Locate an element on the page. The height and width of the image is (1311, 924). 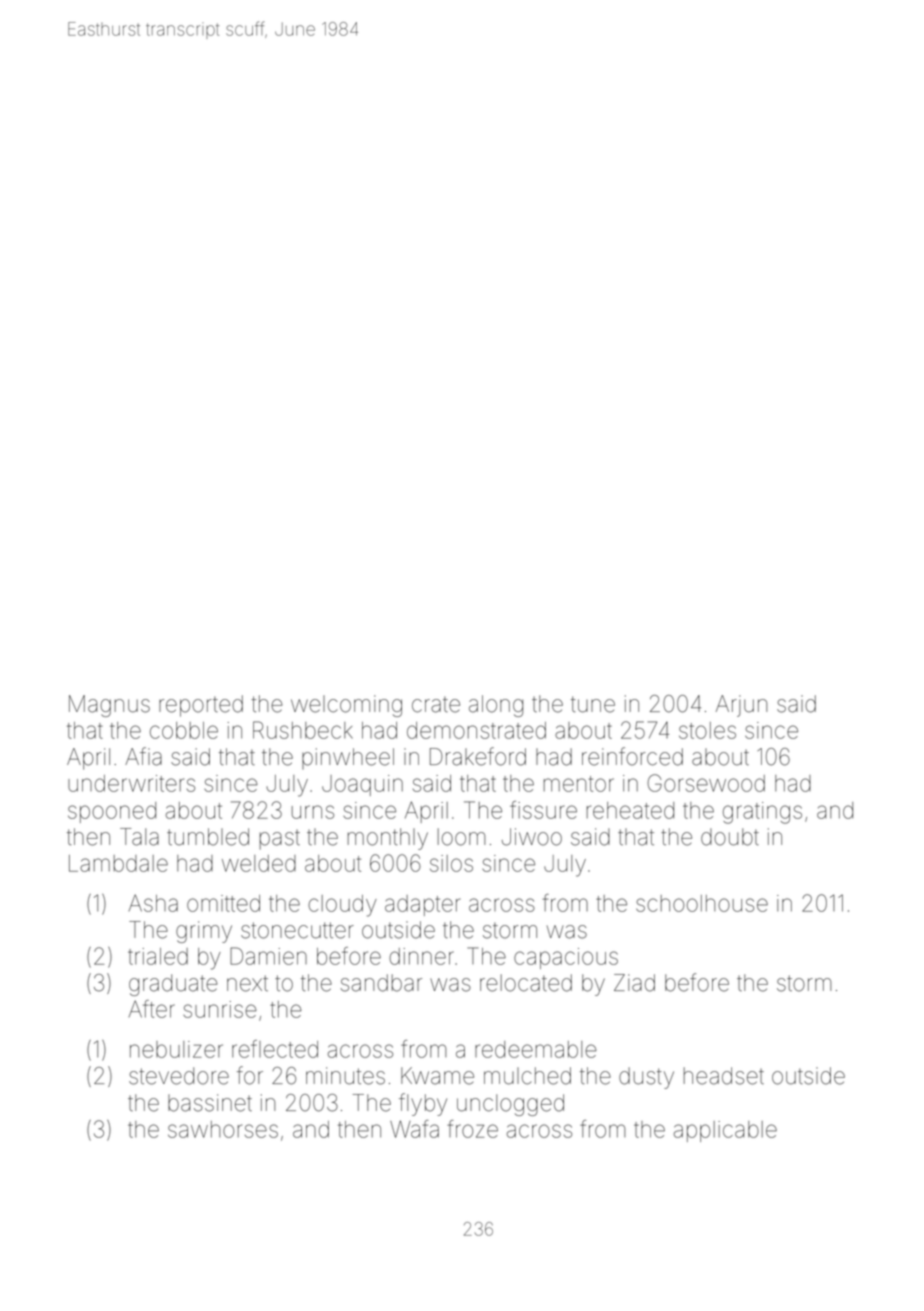
Joaquin is located at coordinates (362, 785).
